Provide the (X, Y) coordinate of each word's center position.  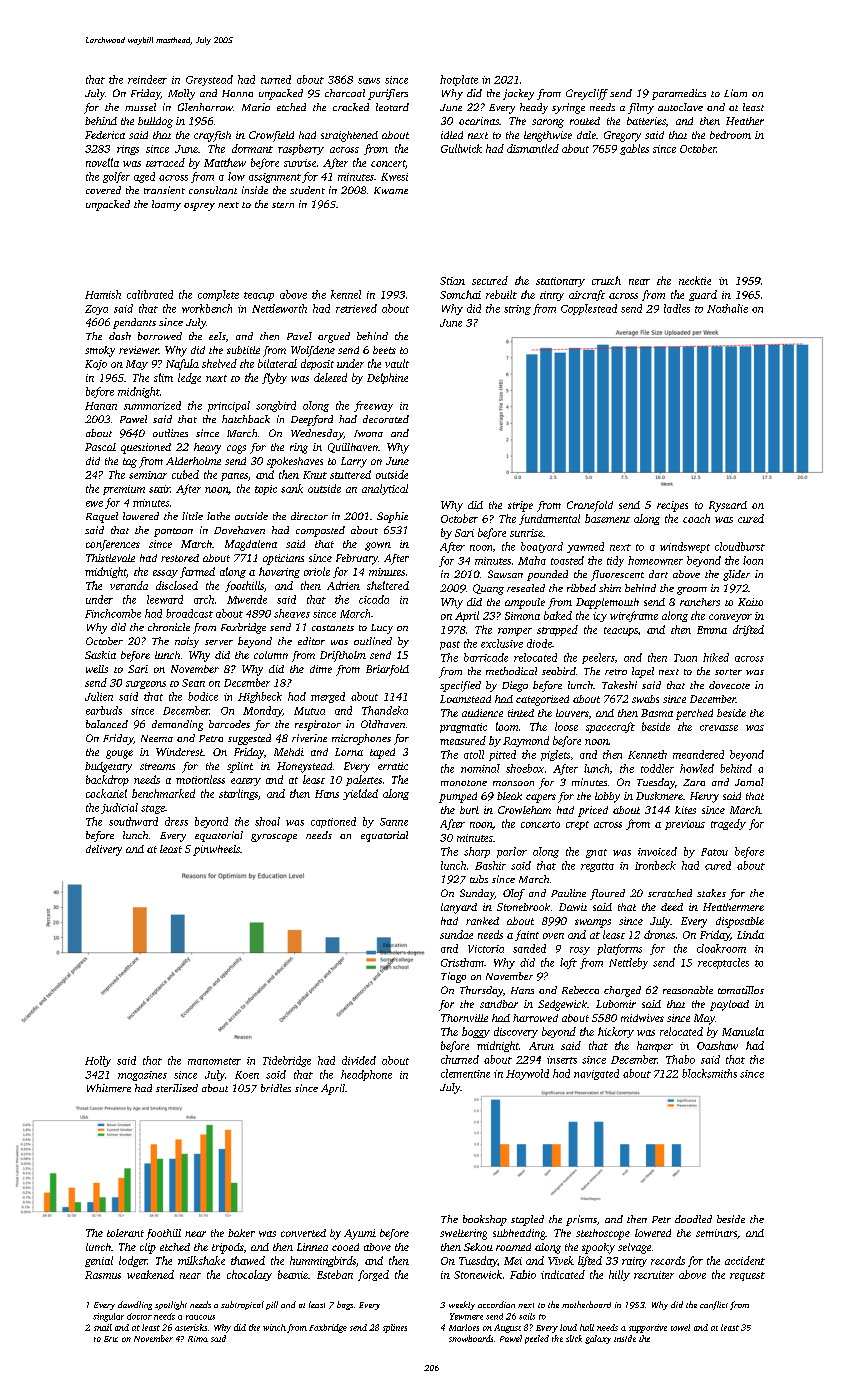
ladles (677, 308)
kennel (346, 294)
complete (218, 295)
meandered (698, 754)
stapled (527, 1220)
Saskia (100, 655)
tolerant (125, 1233)
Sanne (394, 822)
